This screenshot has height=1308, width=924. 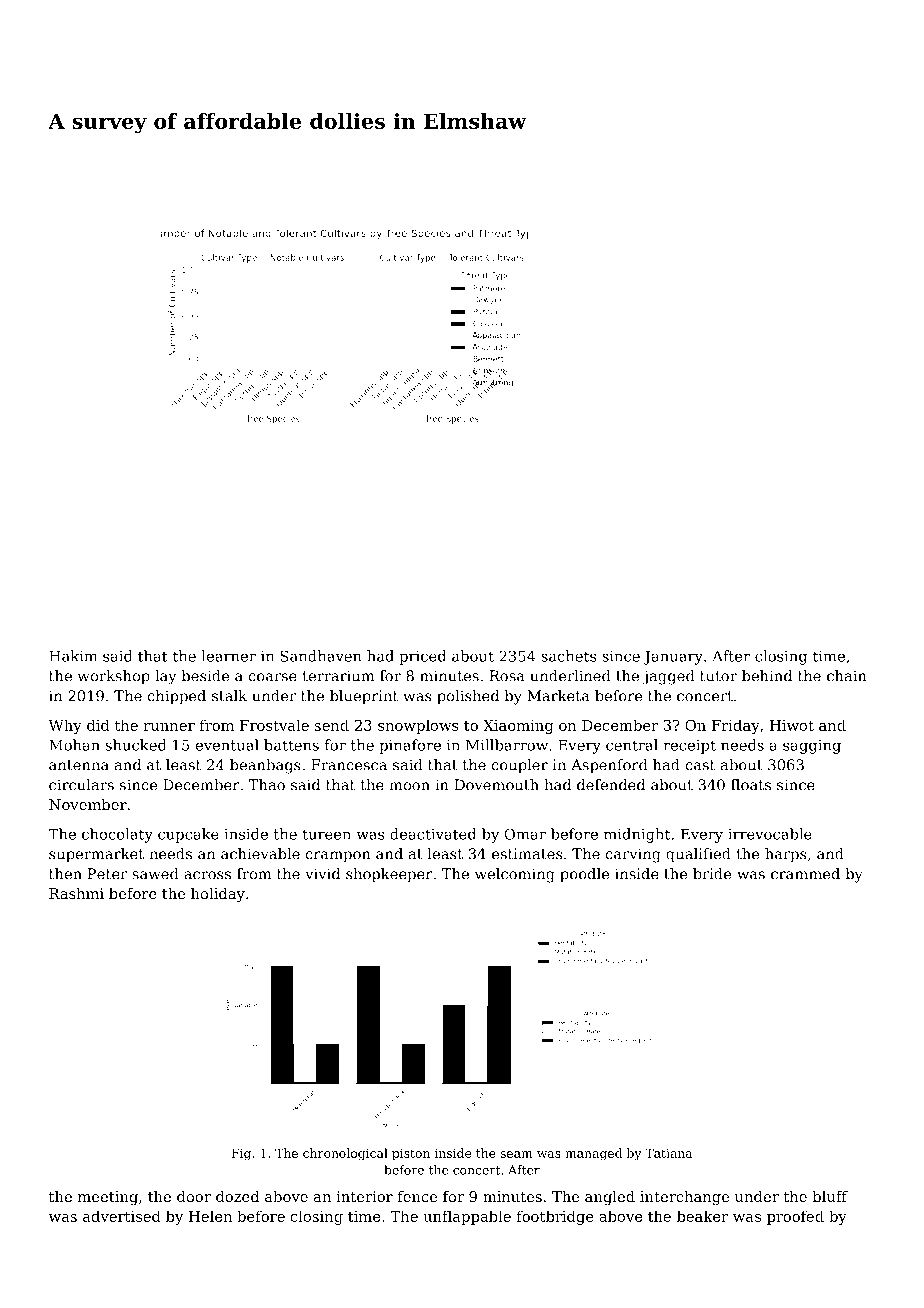 What do you see at coordinates (345, 1154) in the screenshot?
I see `chronological` at bounding box center [345, 1154].
